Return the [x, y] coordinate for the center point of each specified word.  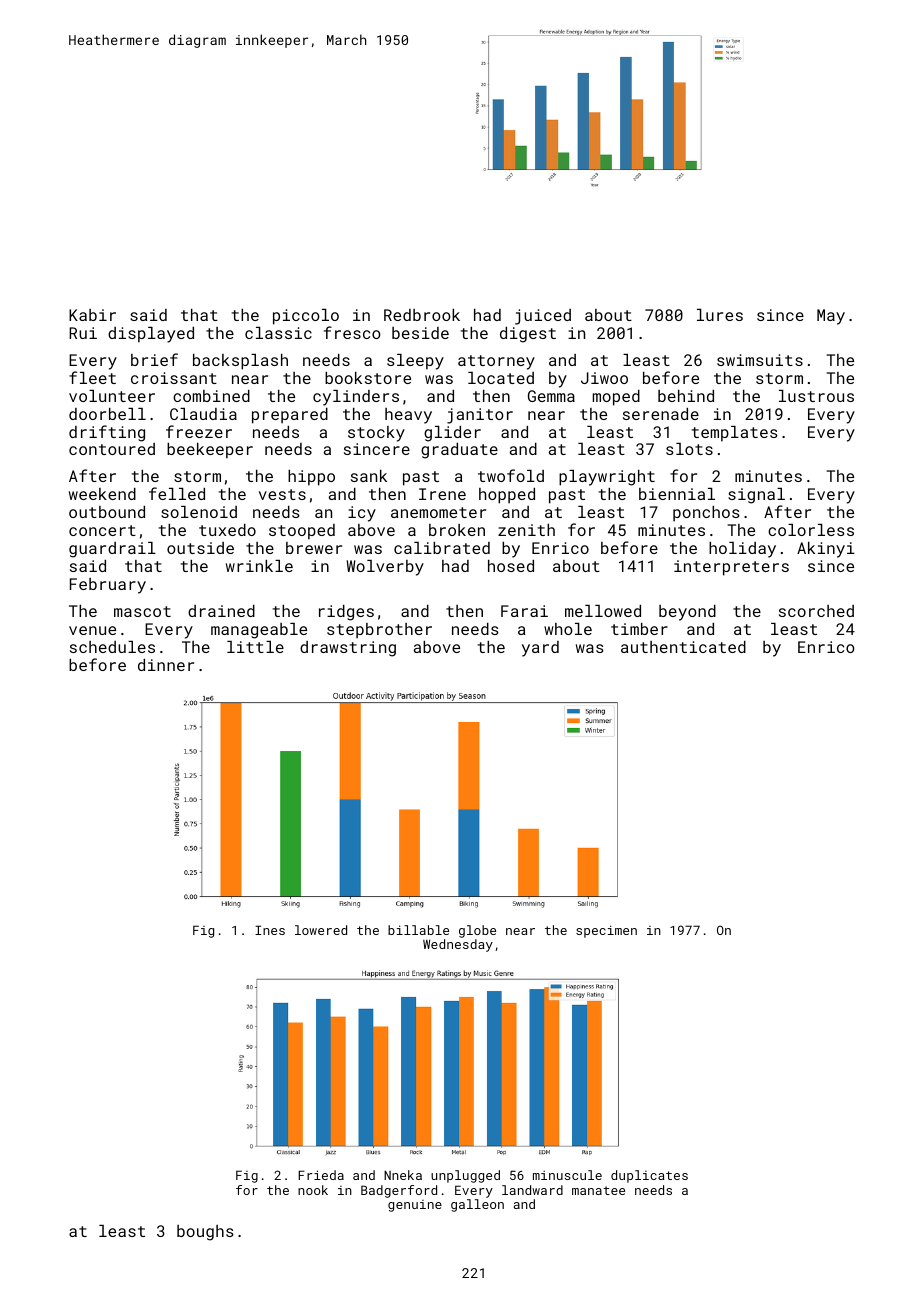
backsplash [240, 362]
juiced [543, 317]
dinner [166, 665]
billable [418, 930]
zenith [526, 530]
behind [686, 396]
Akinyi [826, 550]
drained [221, 611]
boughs [205, 1233]
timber [639, 629]
